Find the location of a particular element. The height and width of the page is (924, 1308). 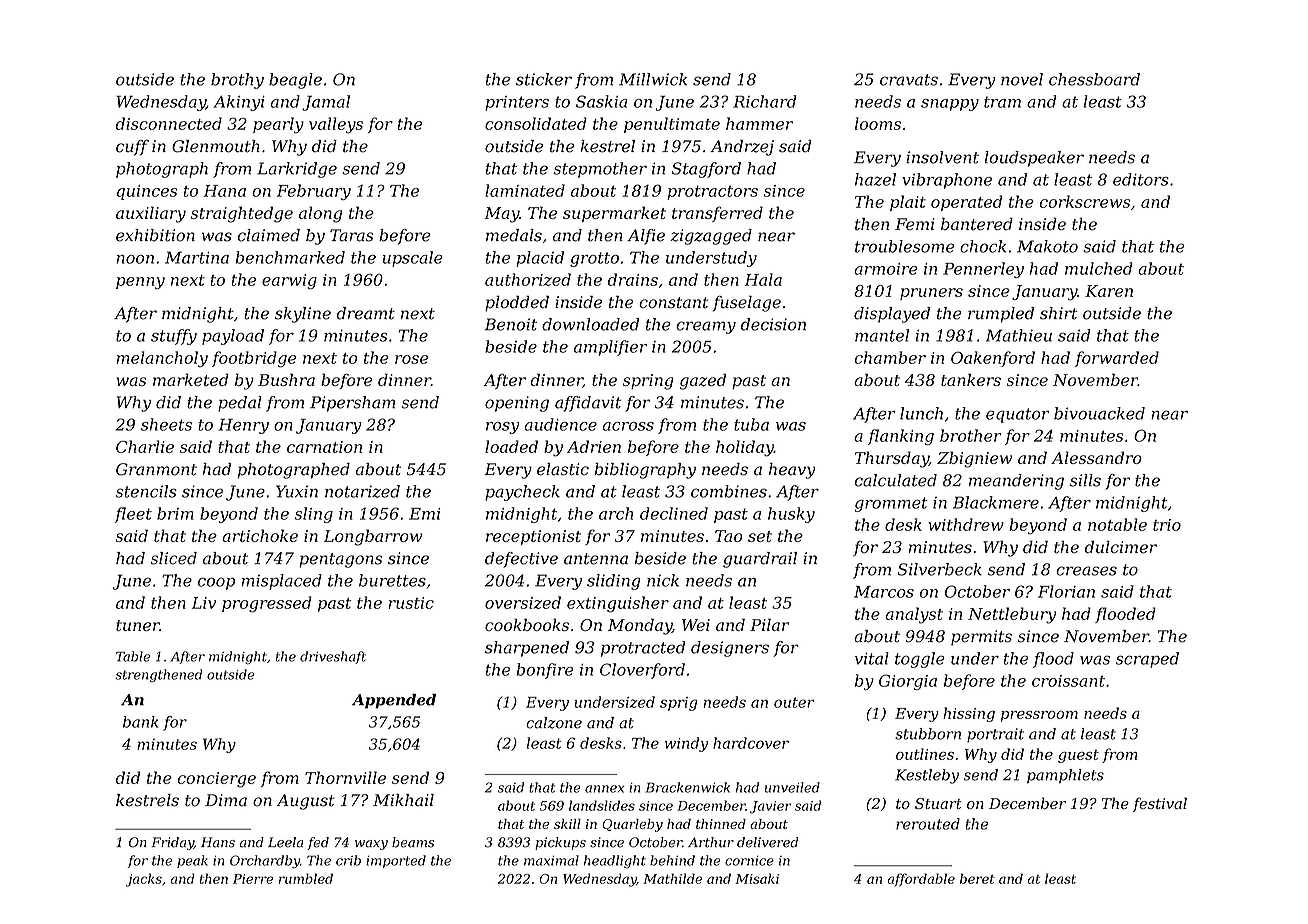

sharpened is located at coordinates (527, 649).
